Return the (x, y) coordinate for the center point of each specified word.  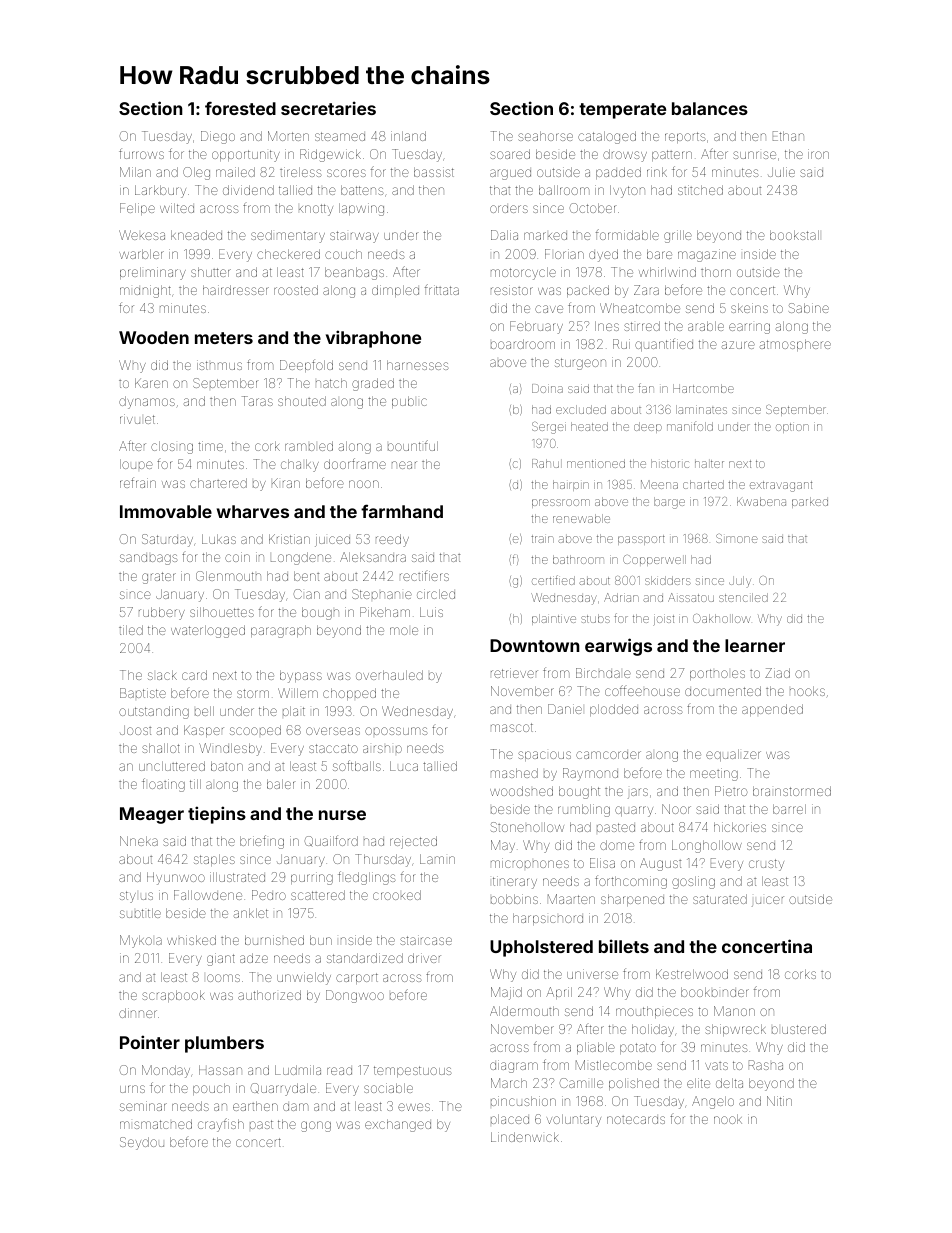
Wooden (154, 337)
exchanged (398, 1125)
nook (728, 1119)
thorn (716, 272)
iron (818, 154)
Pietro (731, 791)
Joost (135, 730)
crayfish (221, 1125)
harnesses (417, 365)
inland (408, 136)
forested (240, 108)
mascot (512, 727)
